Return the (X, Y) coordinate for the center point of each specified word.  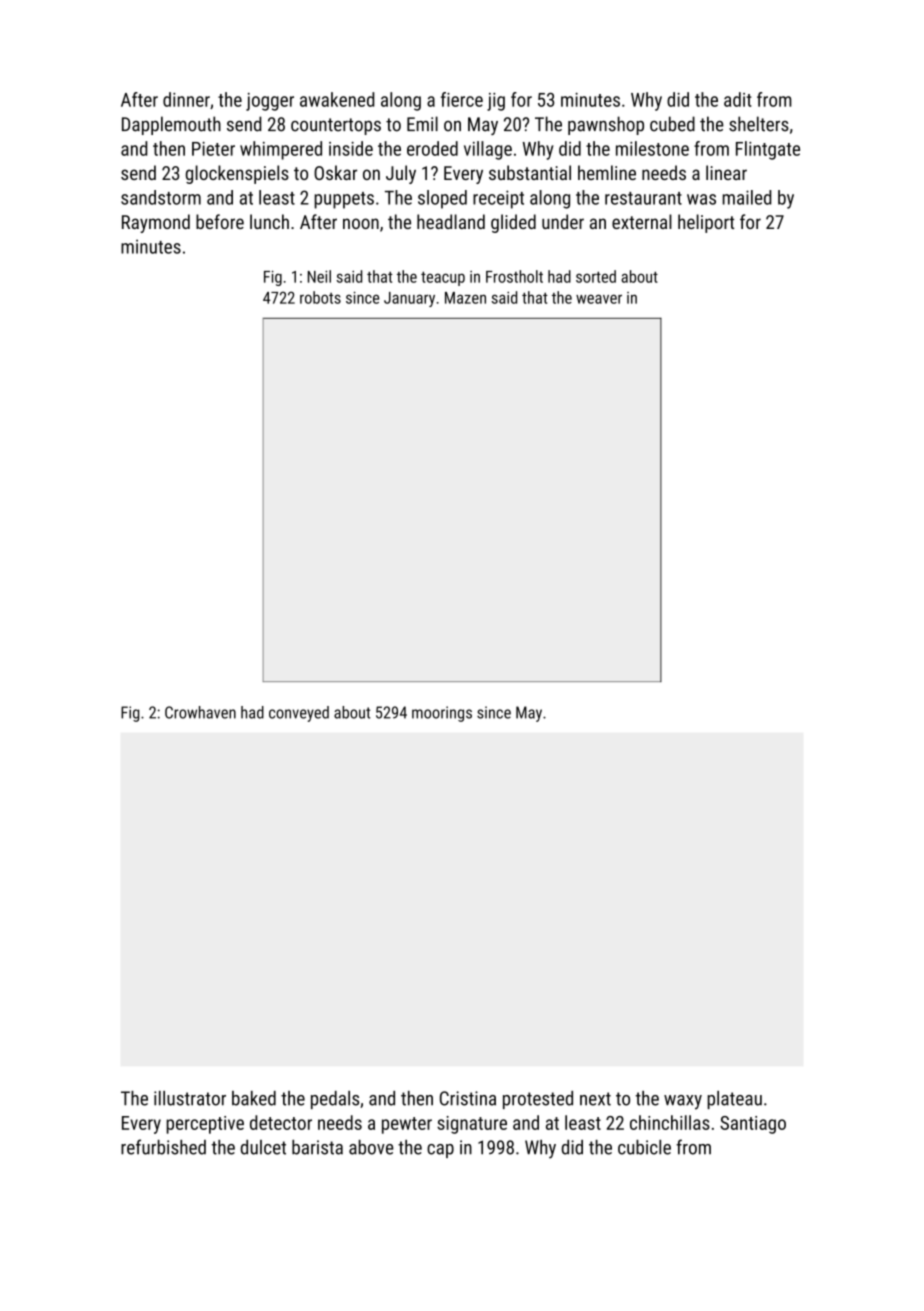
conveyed (299, 714)
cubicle (644, 1147)
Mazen (465, 298)
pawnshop (606, 125)
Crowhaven (200, 712)
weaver (599, 299)
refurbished (163, 1147)
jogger (270, 102)
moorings (442, 714)
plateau (734, 1100)
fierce (462, 99)
